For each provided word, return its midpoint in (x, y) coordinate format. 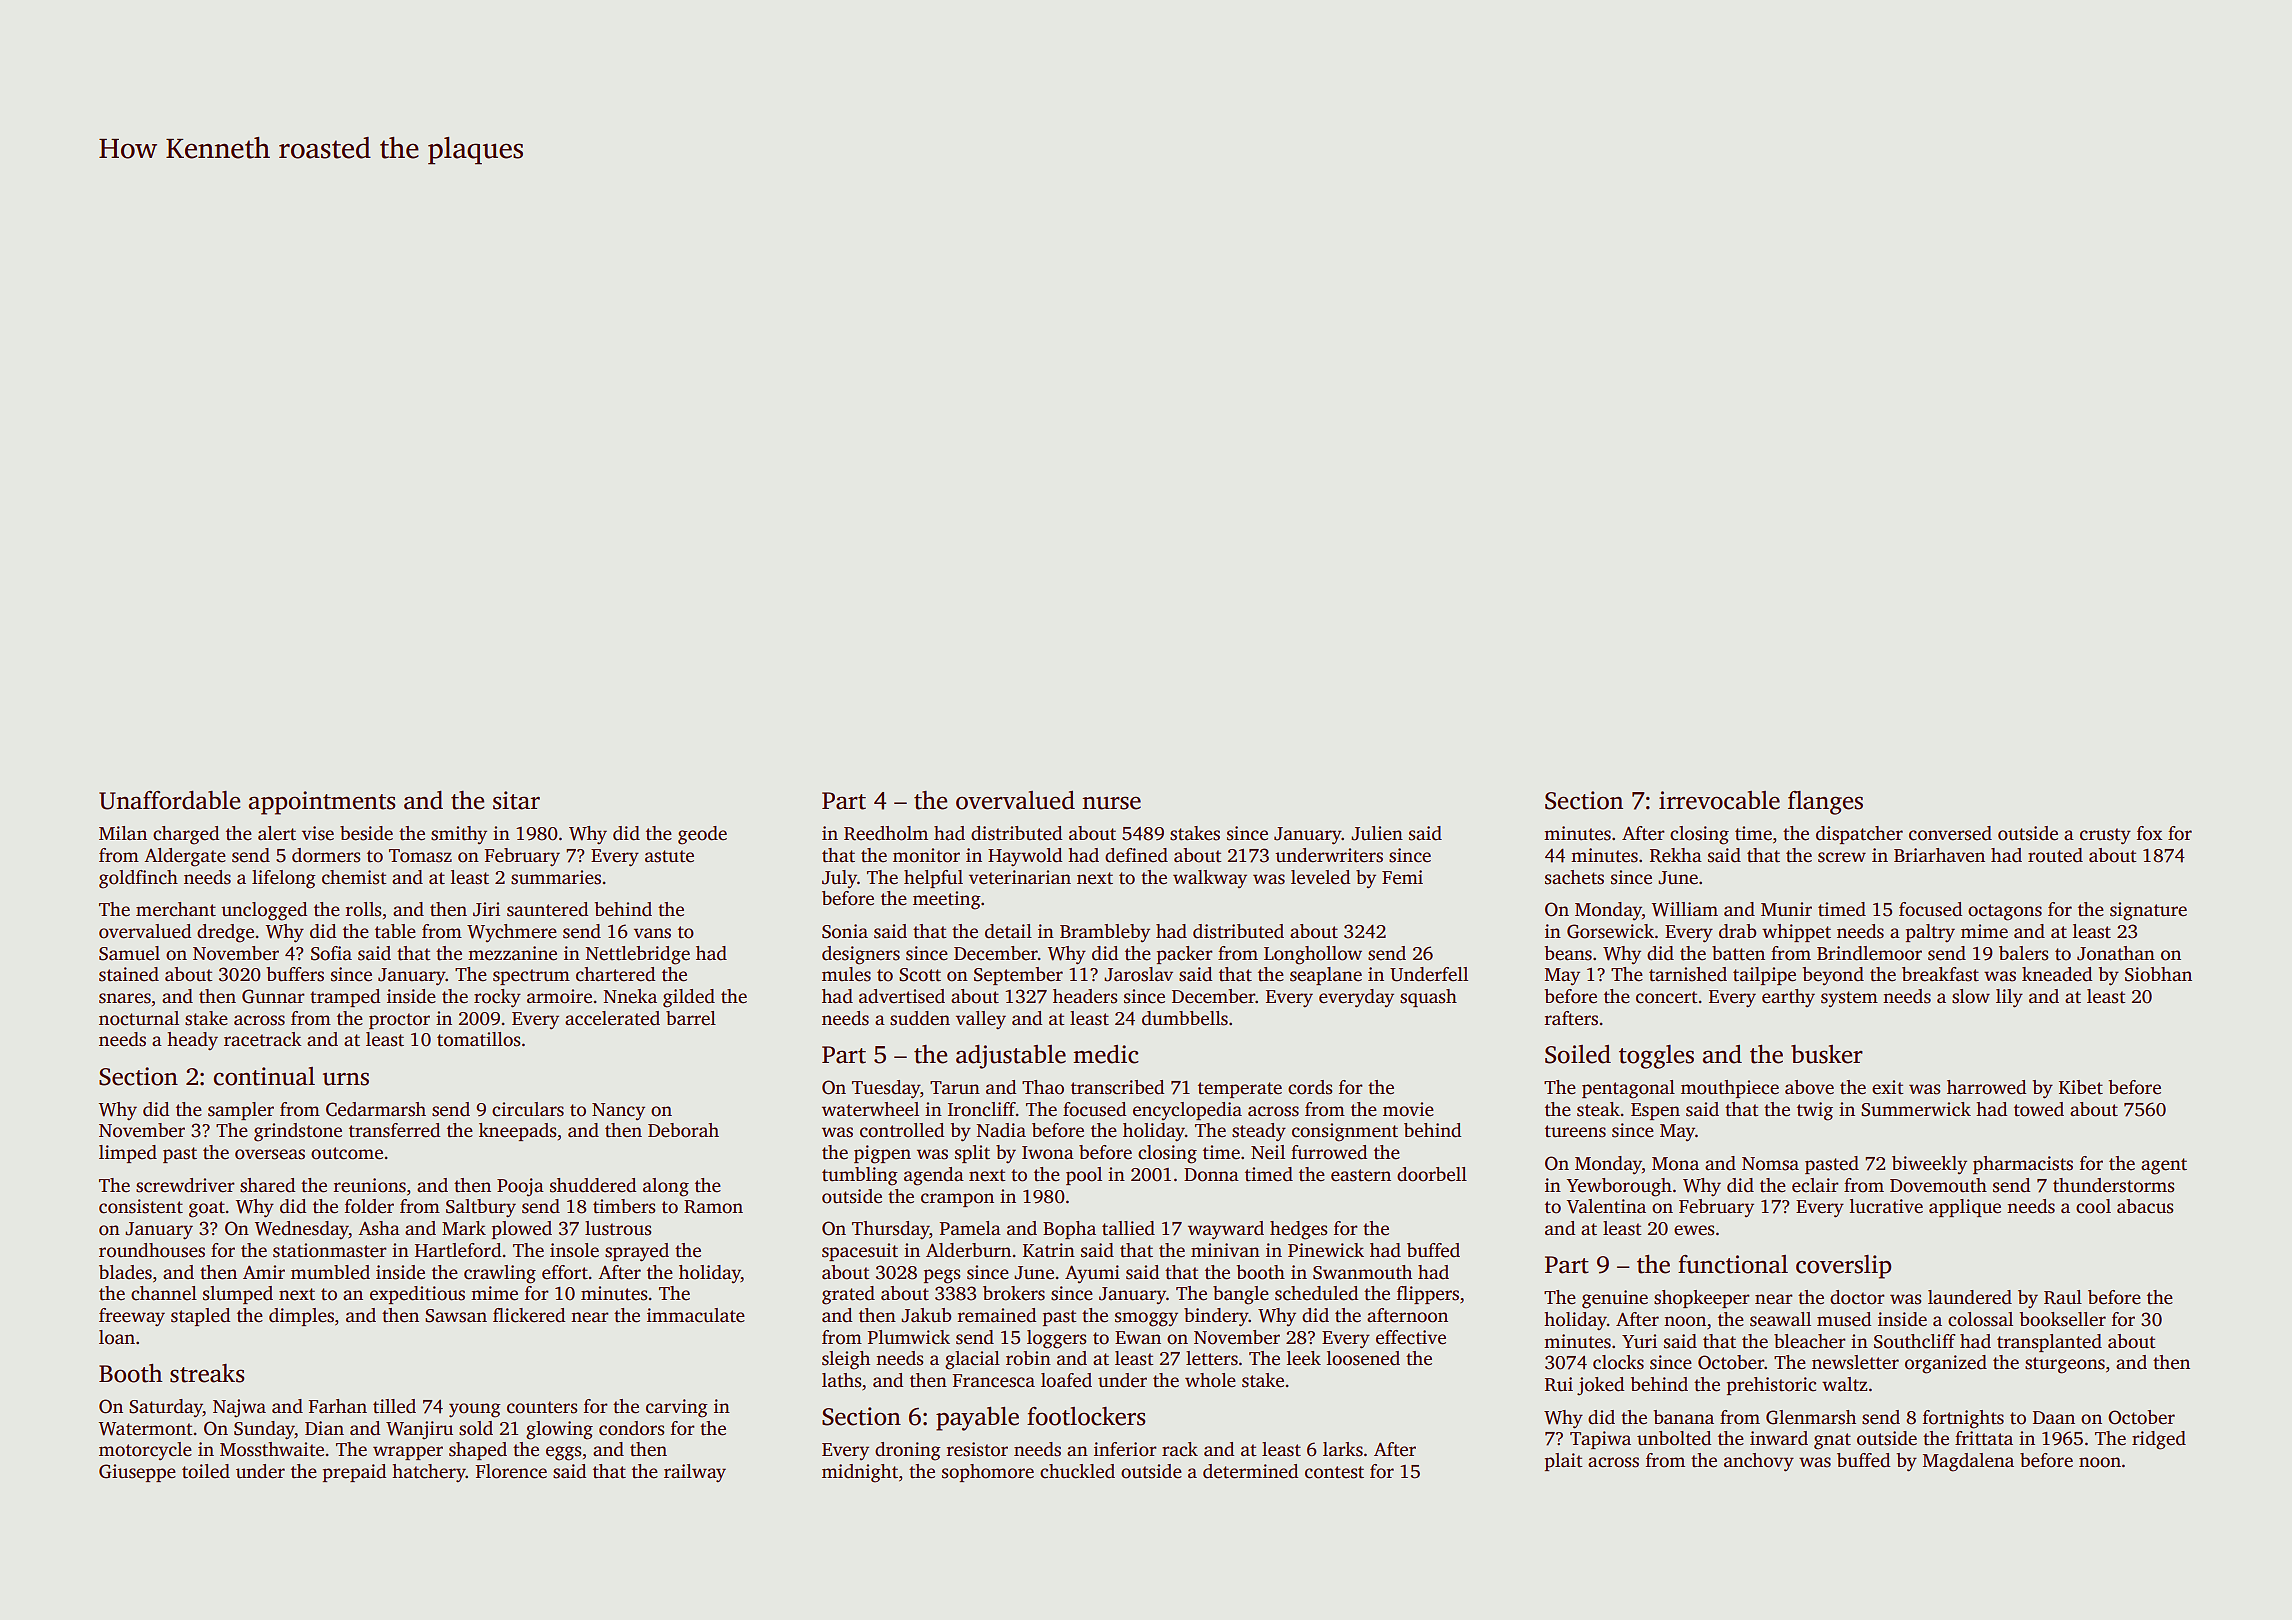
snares (125, 998)
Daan (2054, 1418)
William (1684, 909)
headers (1085, 996)
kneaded (2057, 974)
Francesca (993, 1381)
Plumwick (908, 1337)
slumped (238, 1295)
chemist (354, 877)
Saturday (166, 1408)
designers (861, 955)
